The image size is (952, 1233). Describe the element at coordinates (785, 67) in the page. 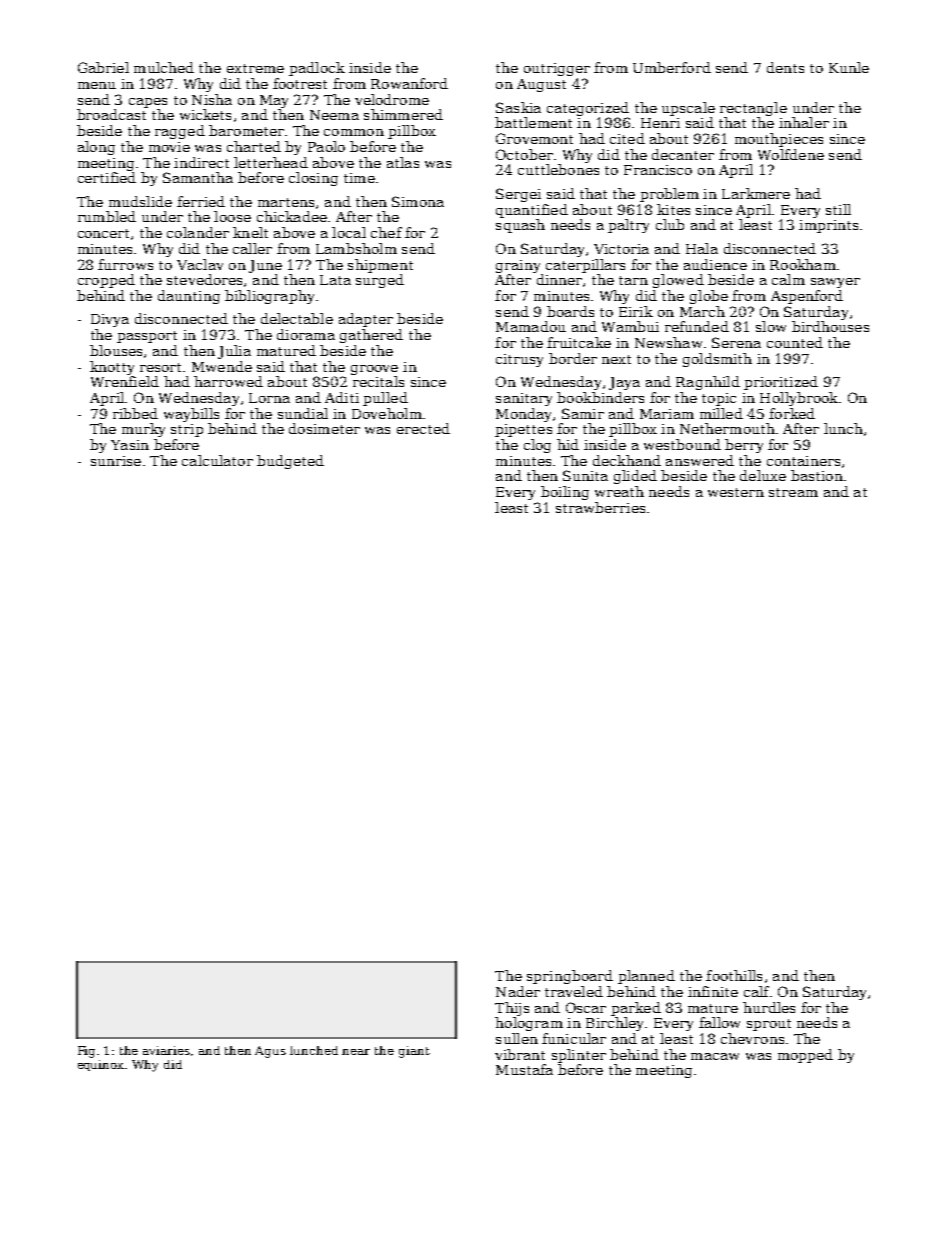

I see `dents` at that location.
